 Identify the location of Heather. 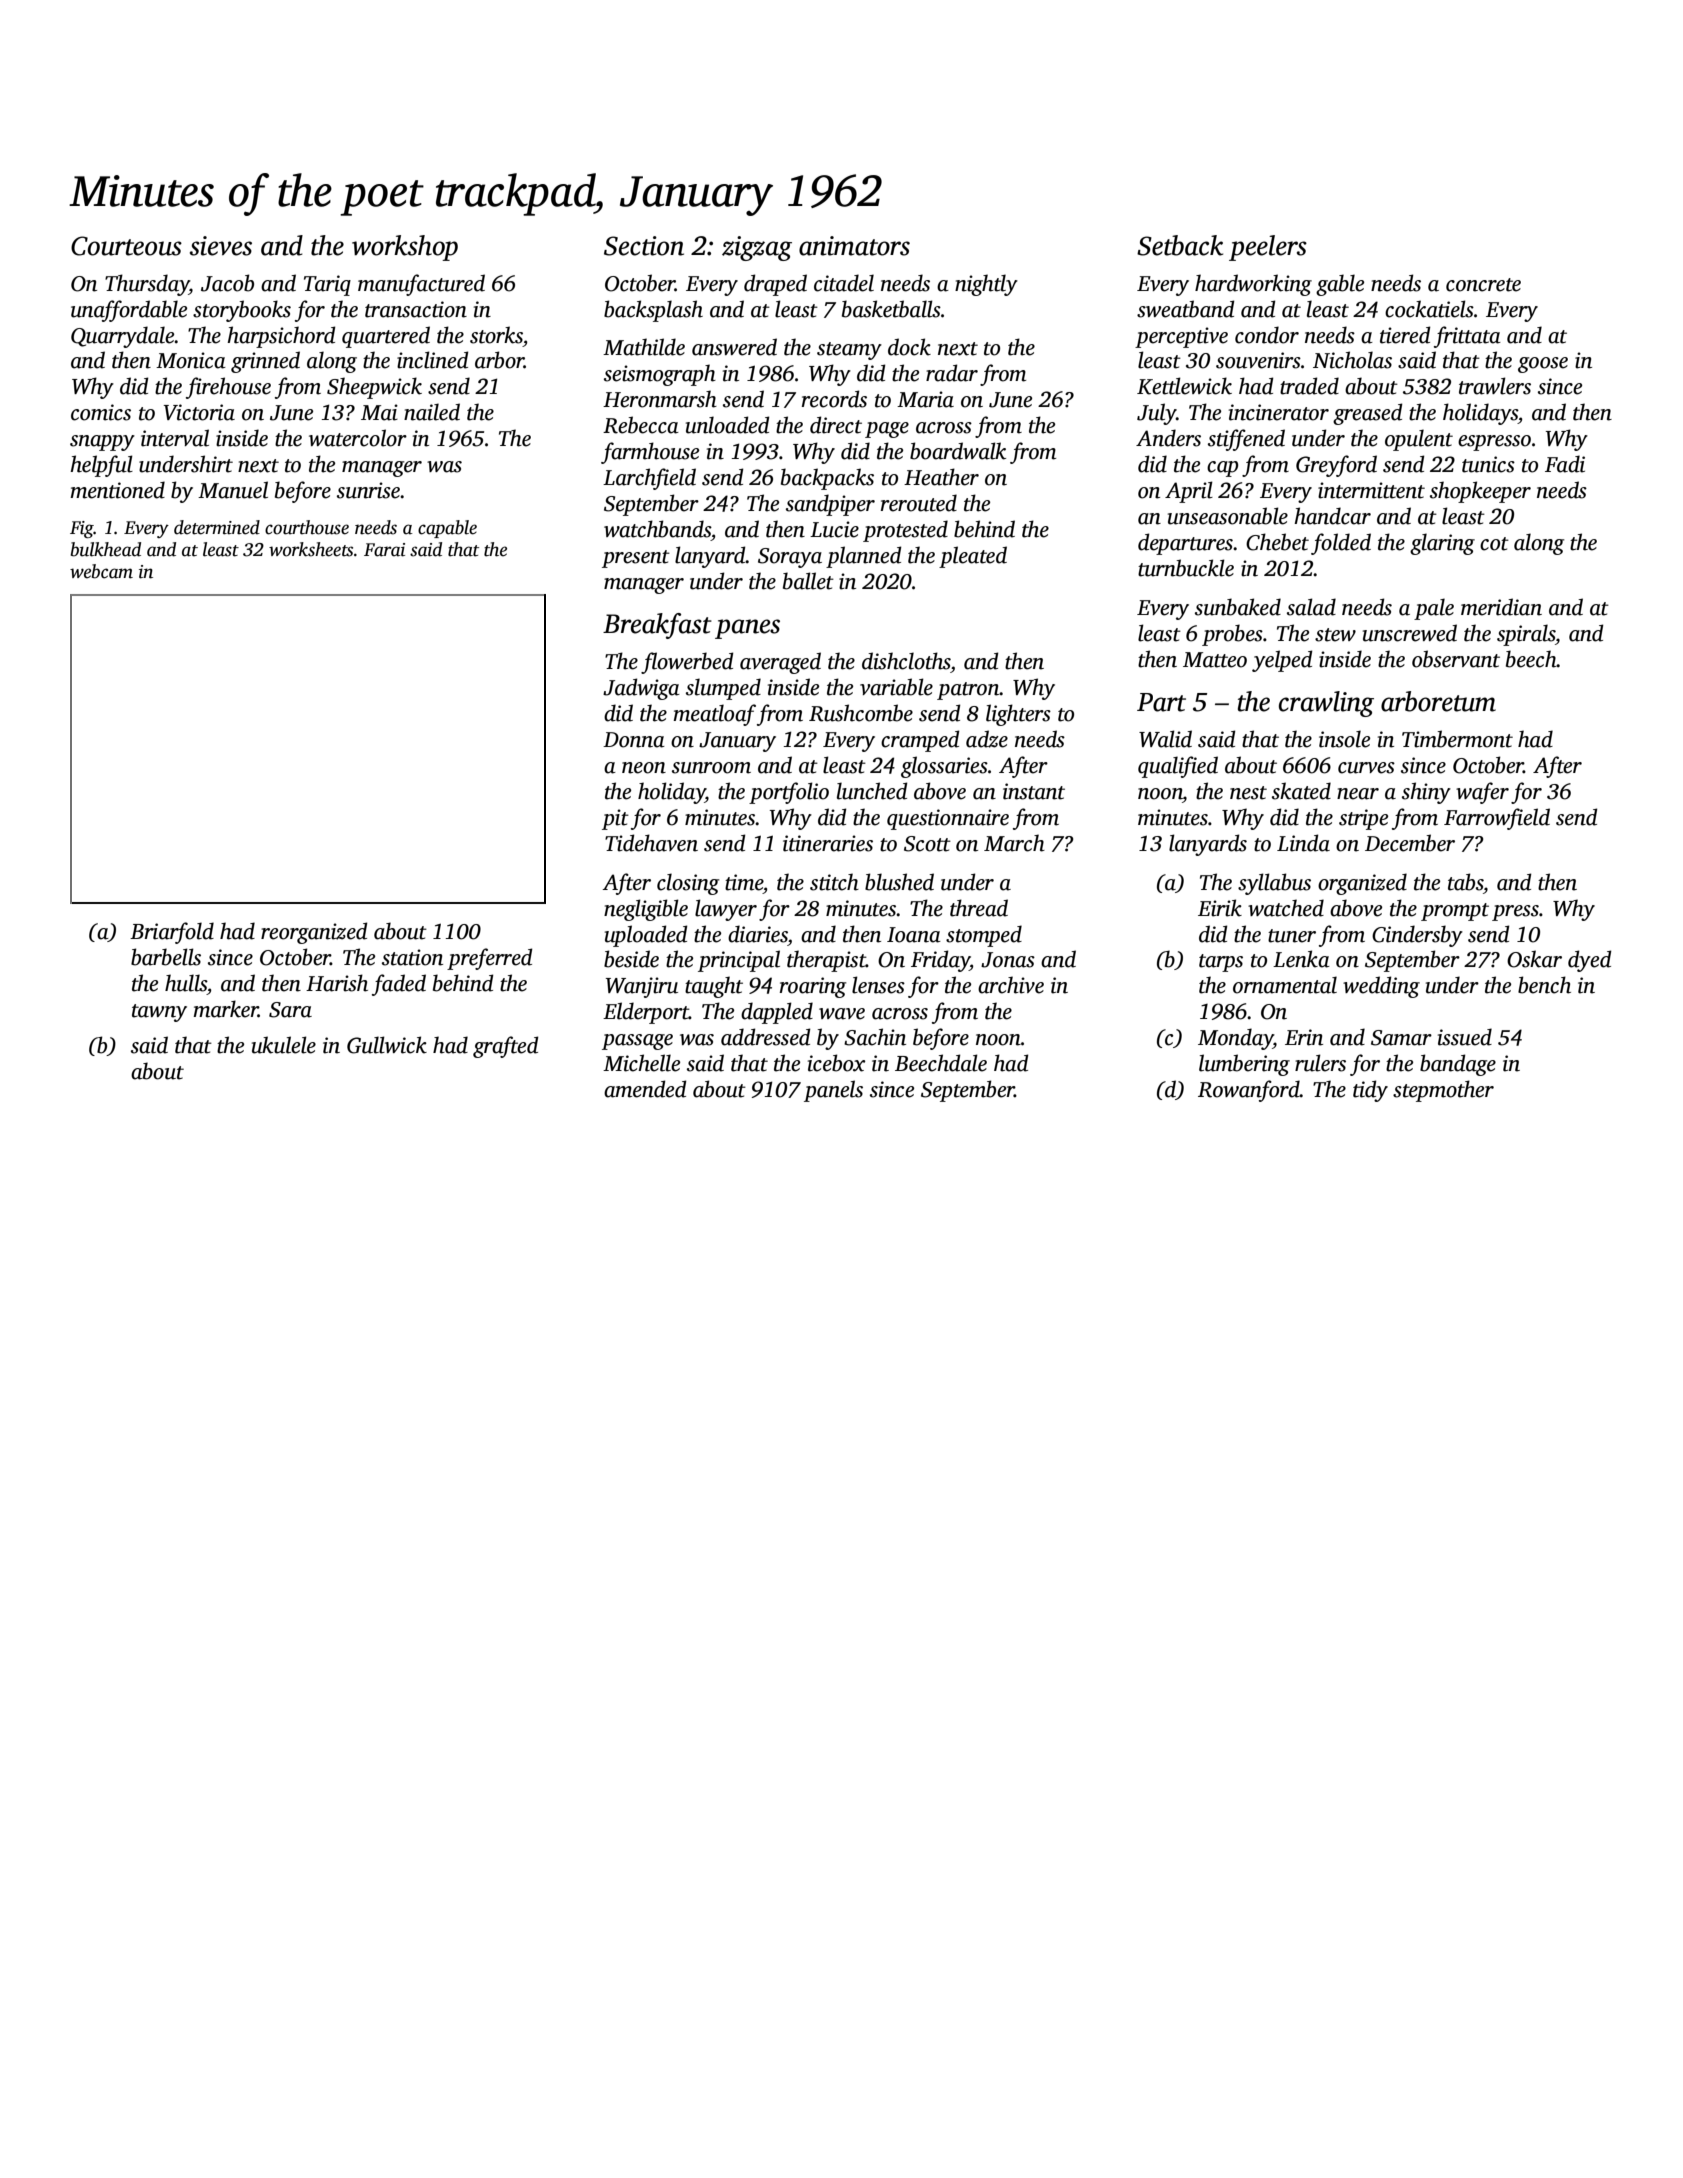
(941, 477).
